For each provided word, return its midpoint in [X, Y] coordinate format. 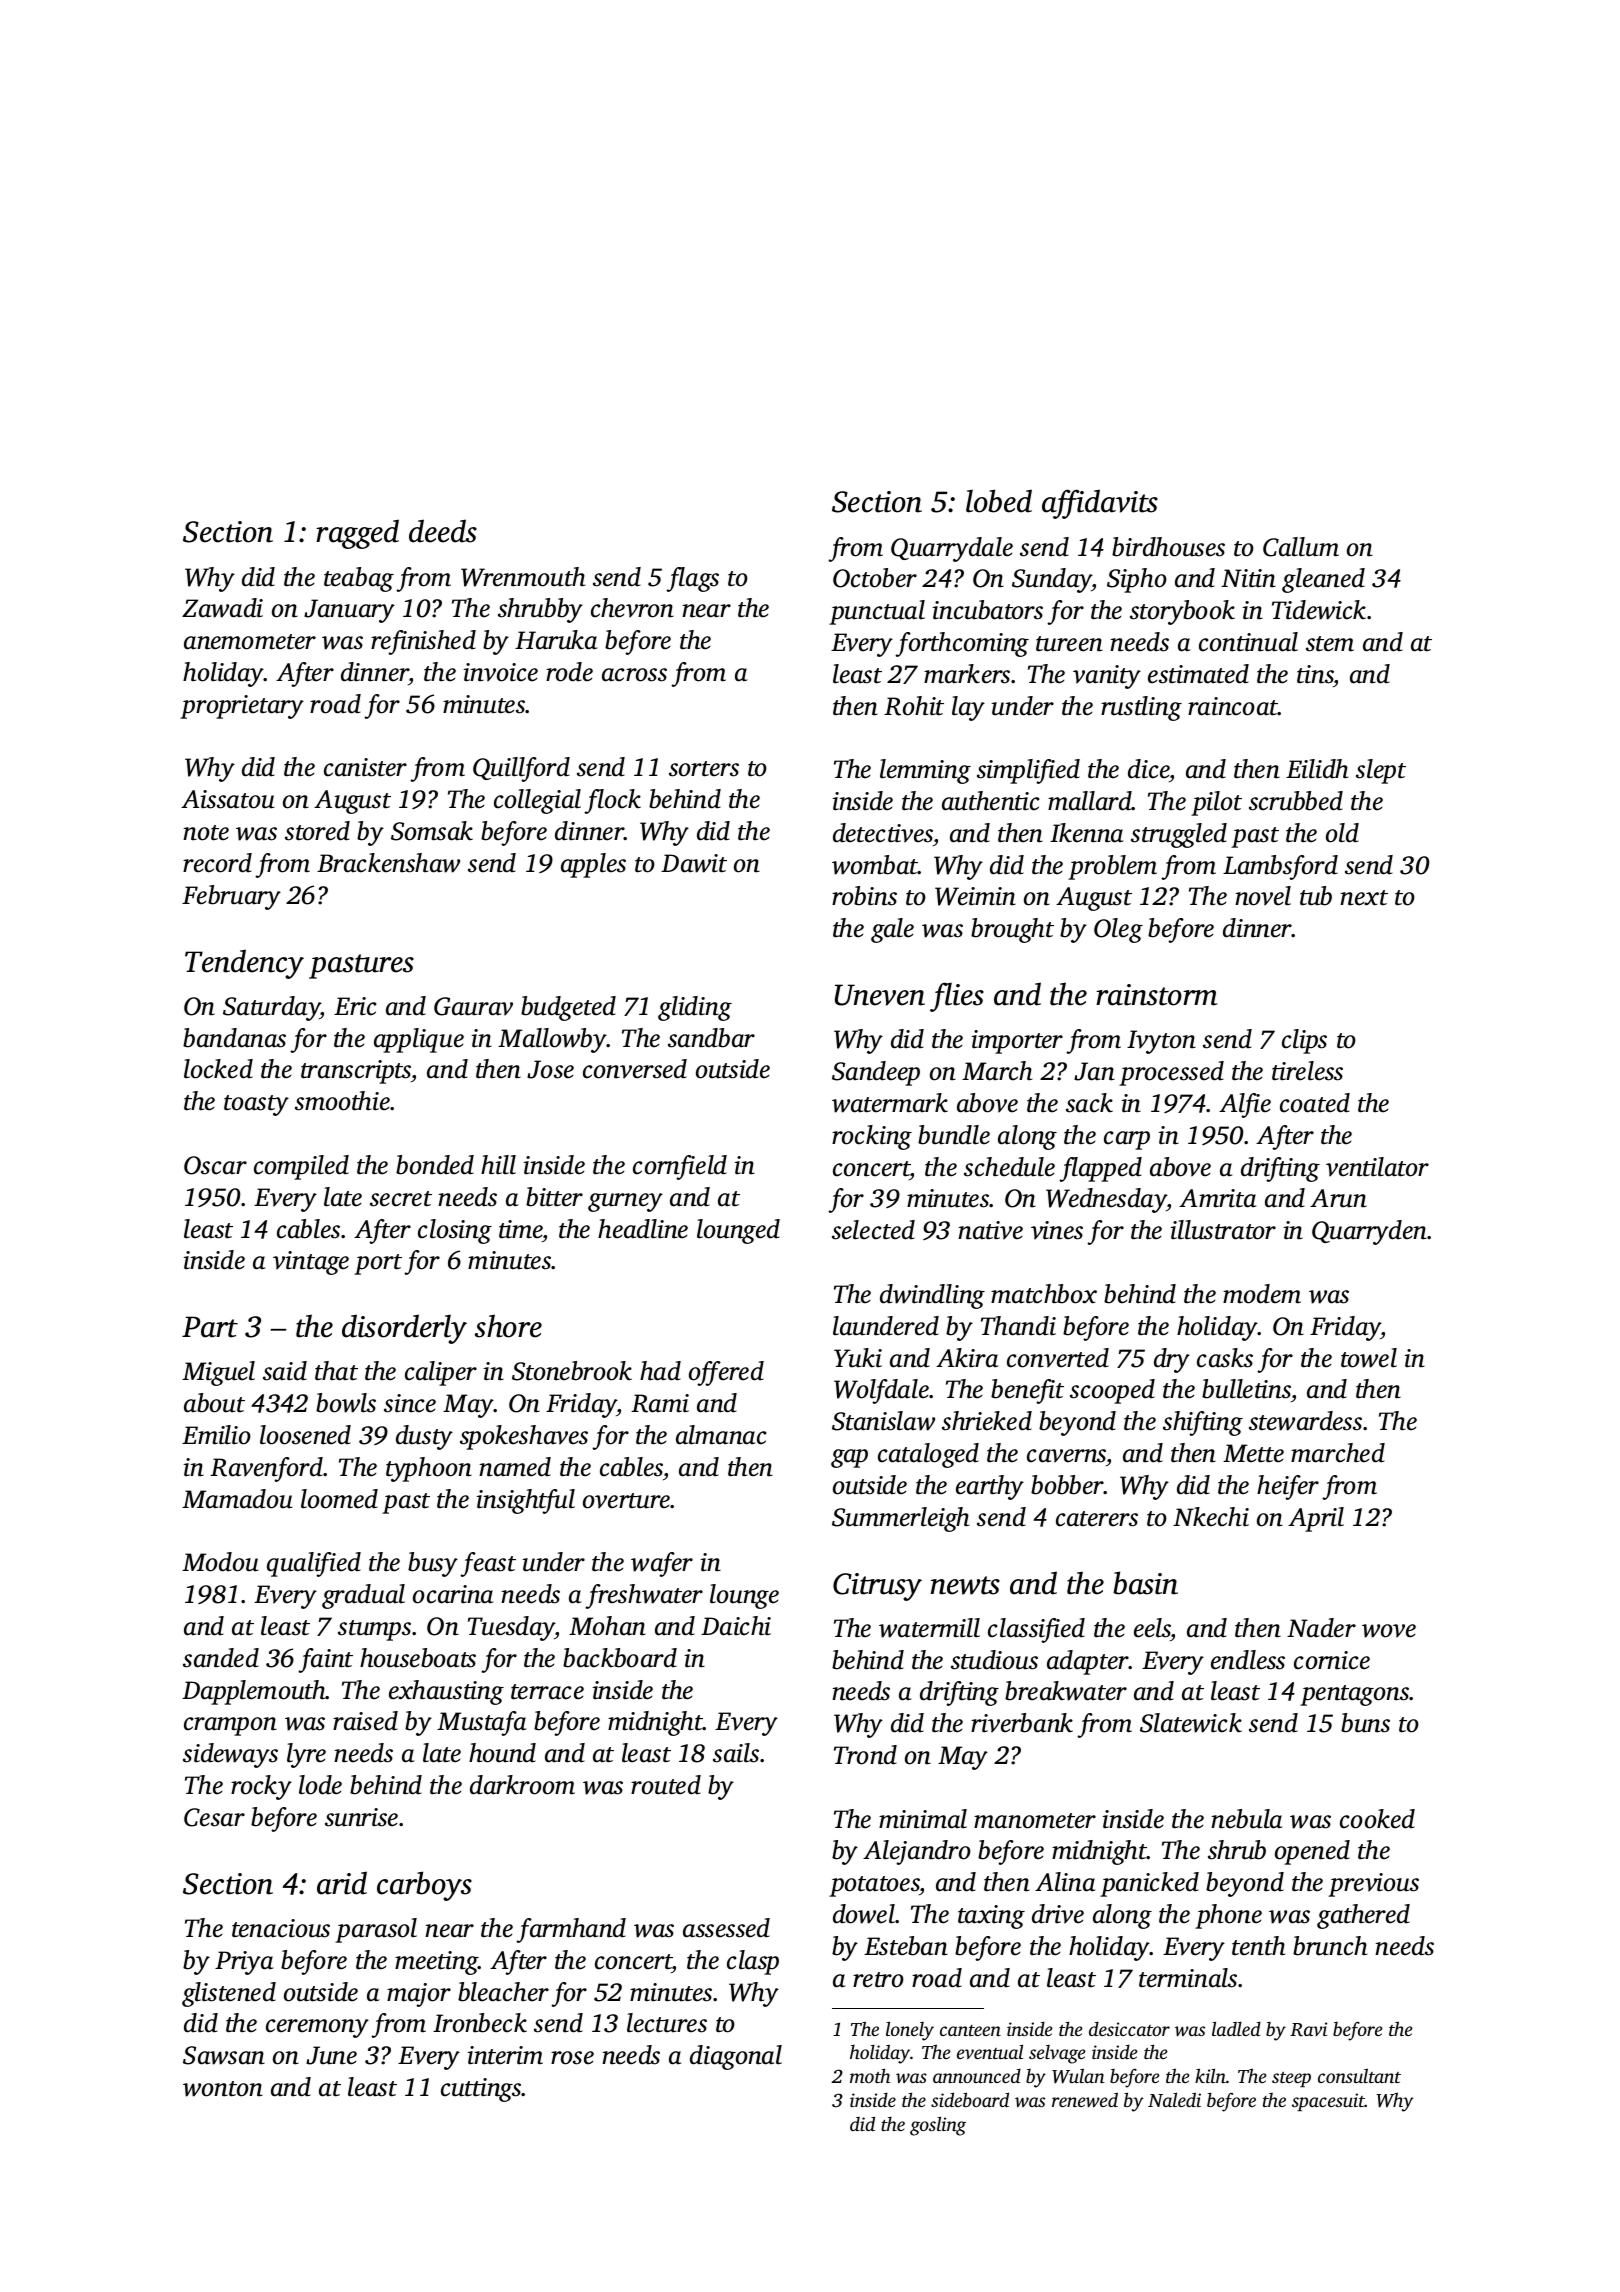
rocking [872, 1137]
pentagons [1355, 1695]
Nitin [1248, 578]
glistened [229, 1994]
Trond [865, 1755]
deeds [443, 531]
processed [1171, 1073]
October [875, 578]
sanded [221, 1658]
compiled [301, 1167]
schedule [1009, 1167]
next [1364, 898]
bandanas [234, 1038]
